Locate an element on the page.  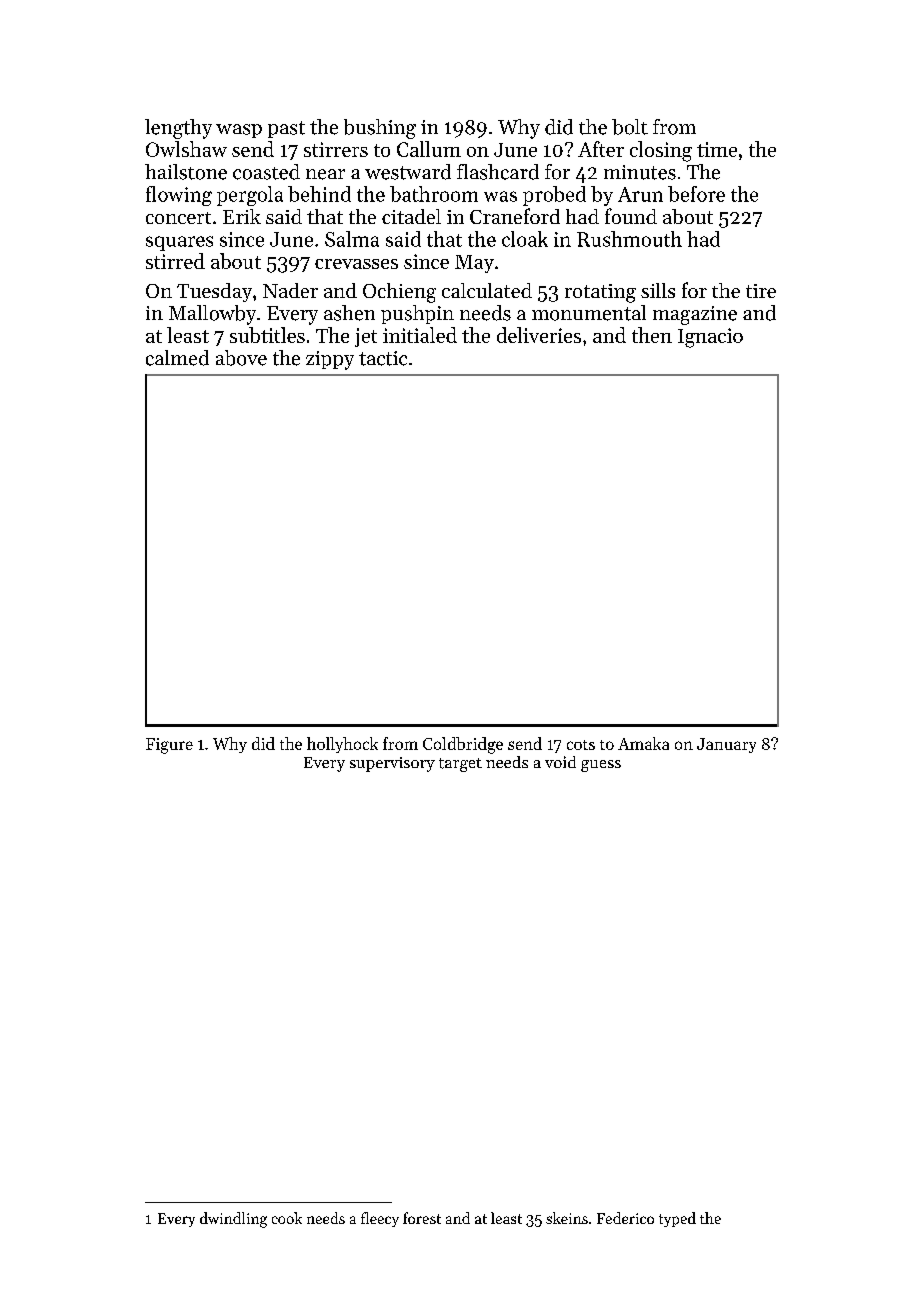
typed is located at coordinates (677, 1219).
